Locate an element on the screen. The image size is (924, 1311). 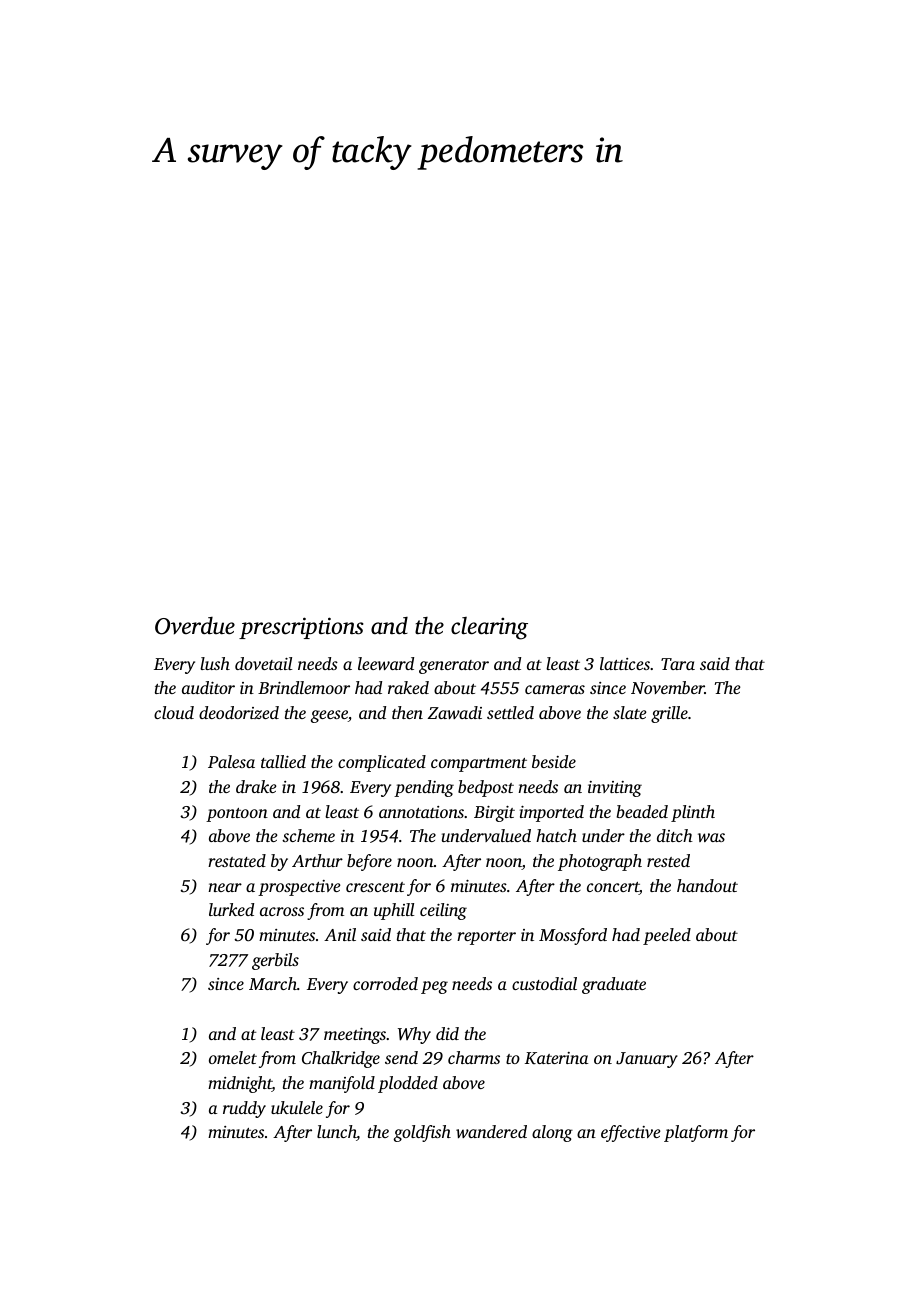
ruddy is located at coordinates (244, 1109).
